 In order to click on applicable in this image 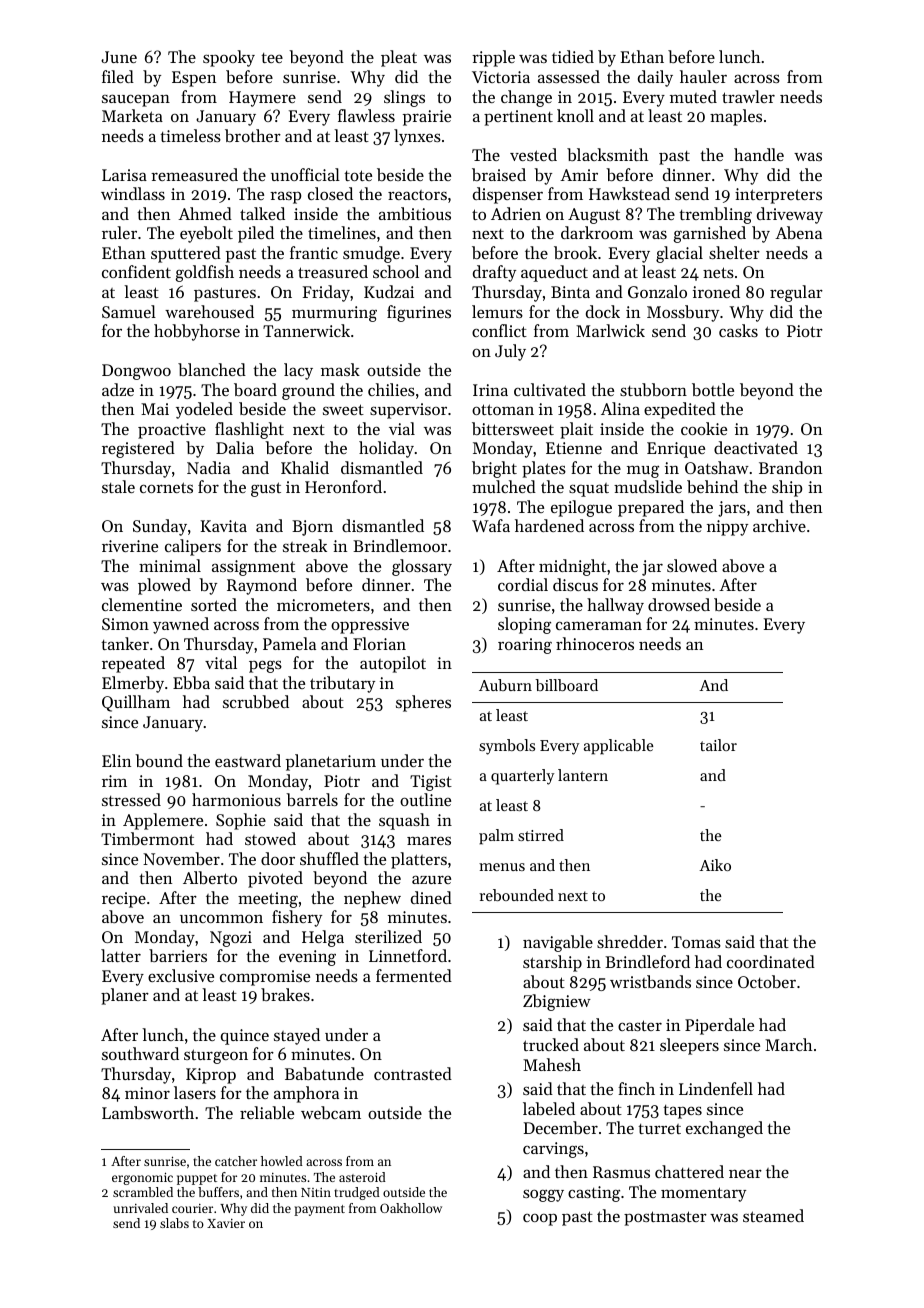, I will do `click(619, 747)`.
